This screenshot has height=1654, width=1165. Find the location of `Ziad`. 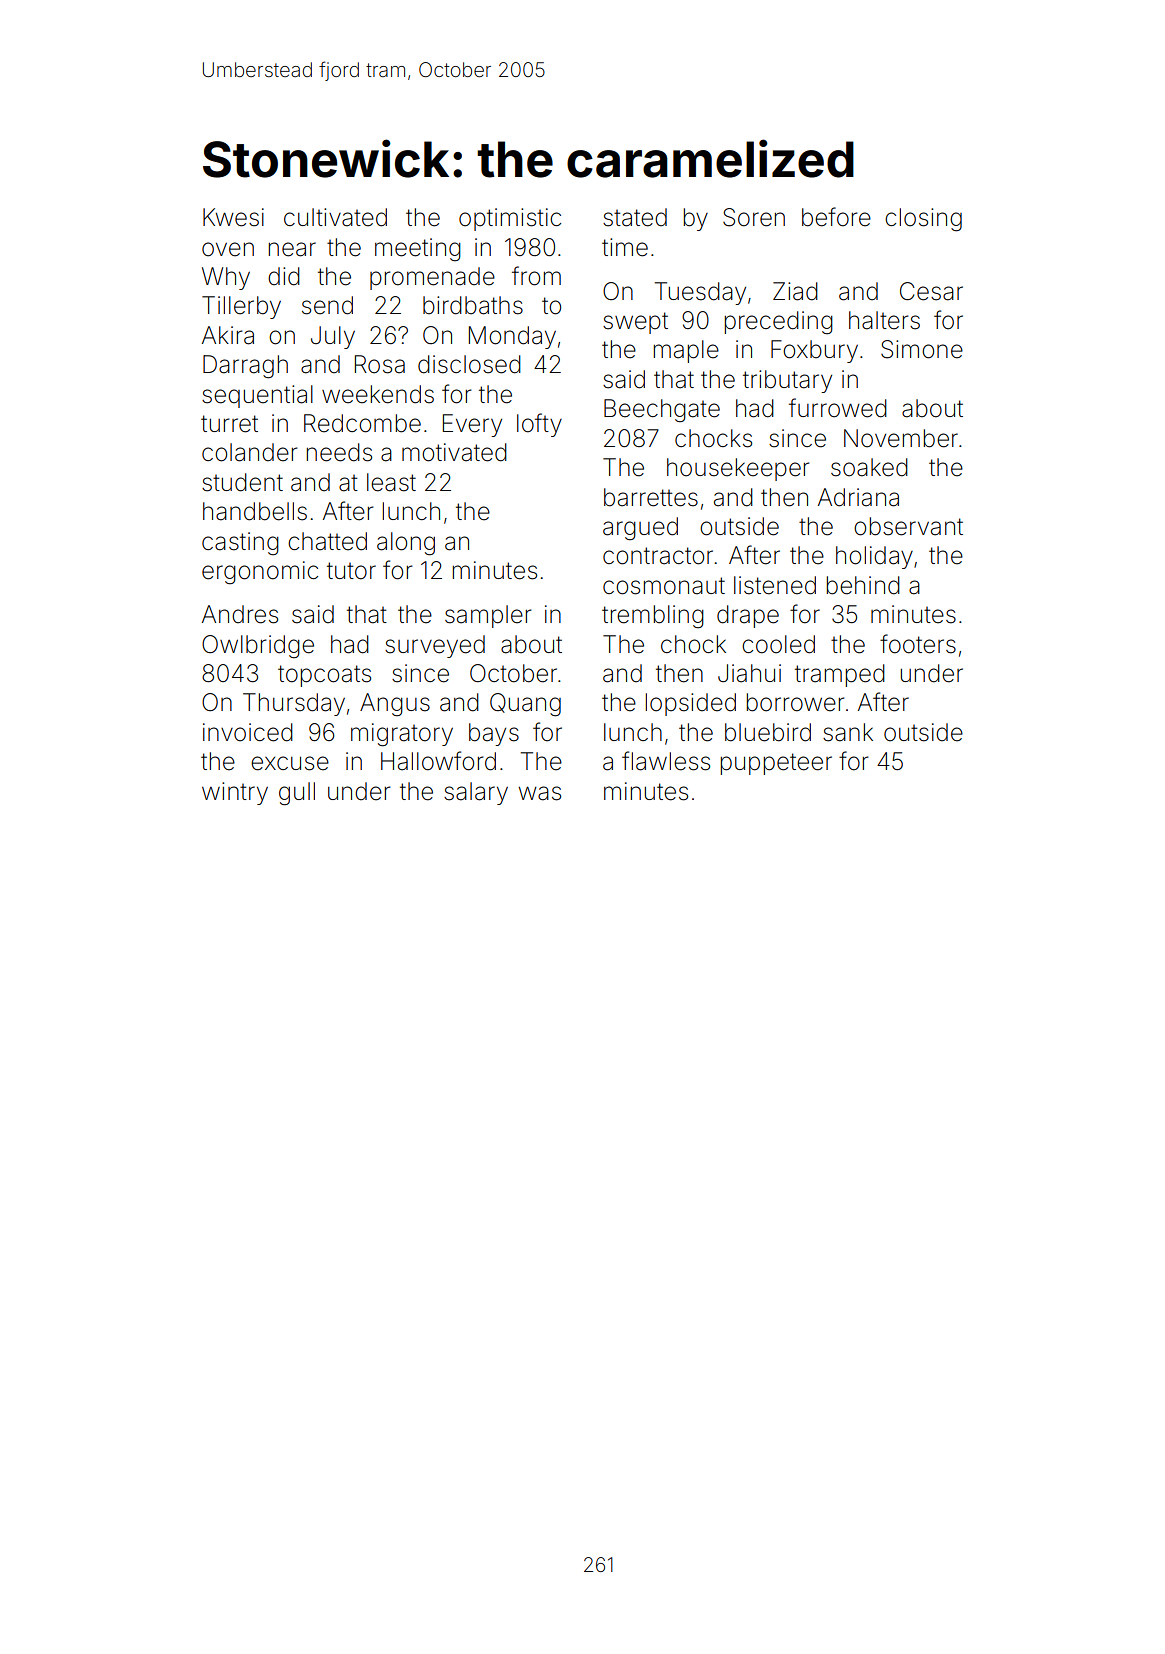

Ziad is located at coordinates (795, 291).
